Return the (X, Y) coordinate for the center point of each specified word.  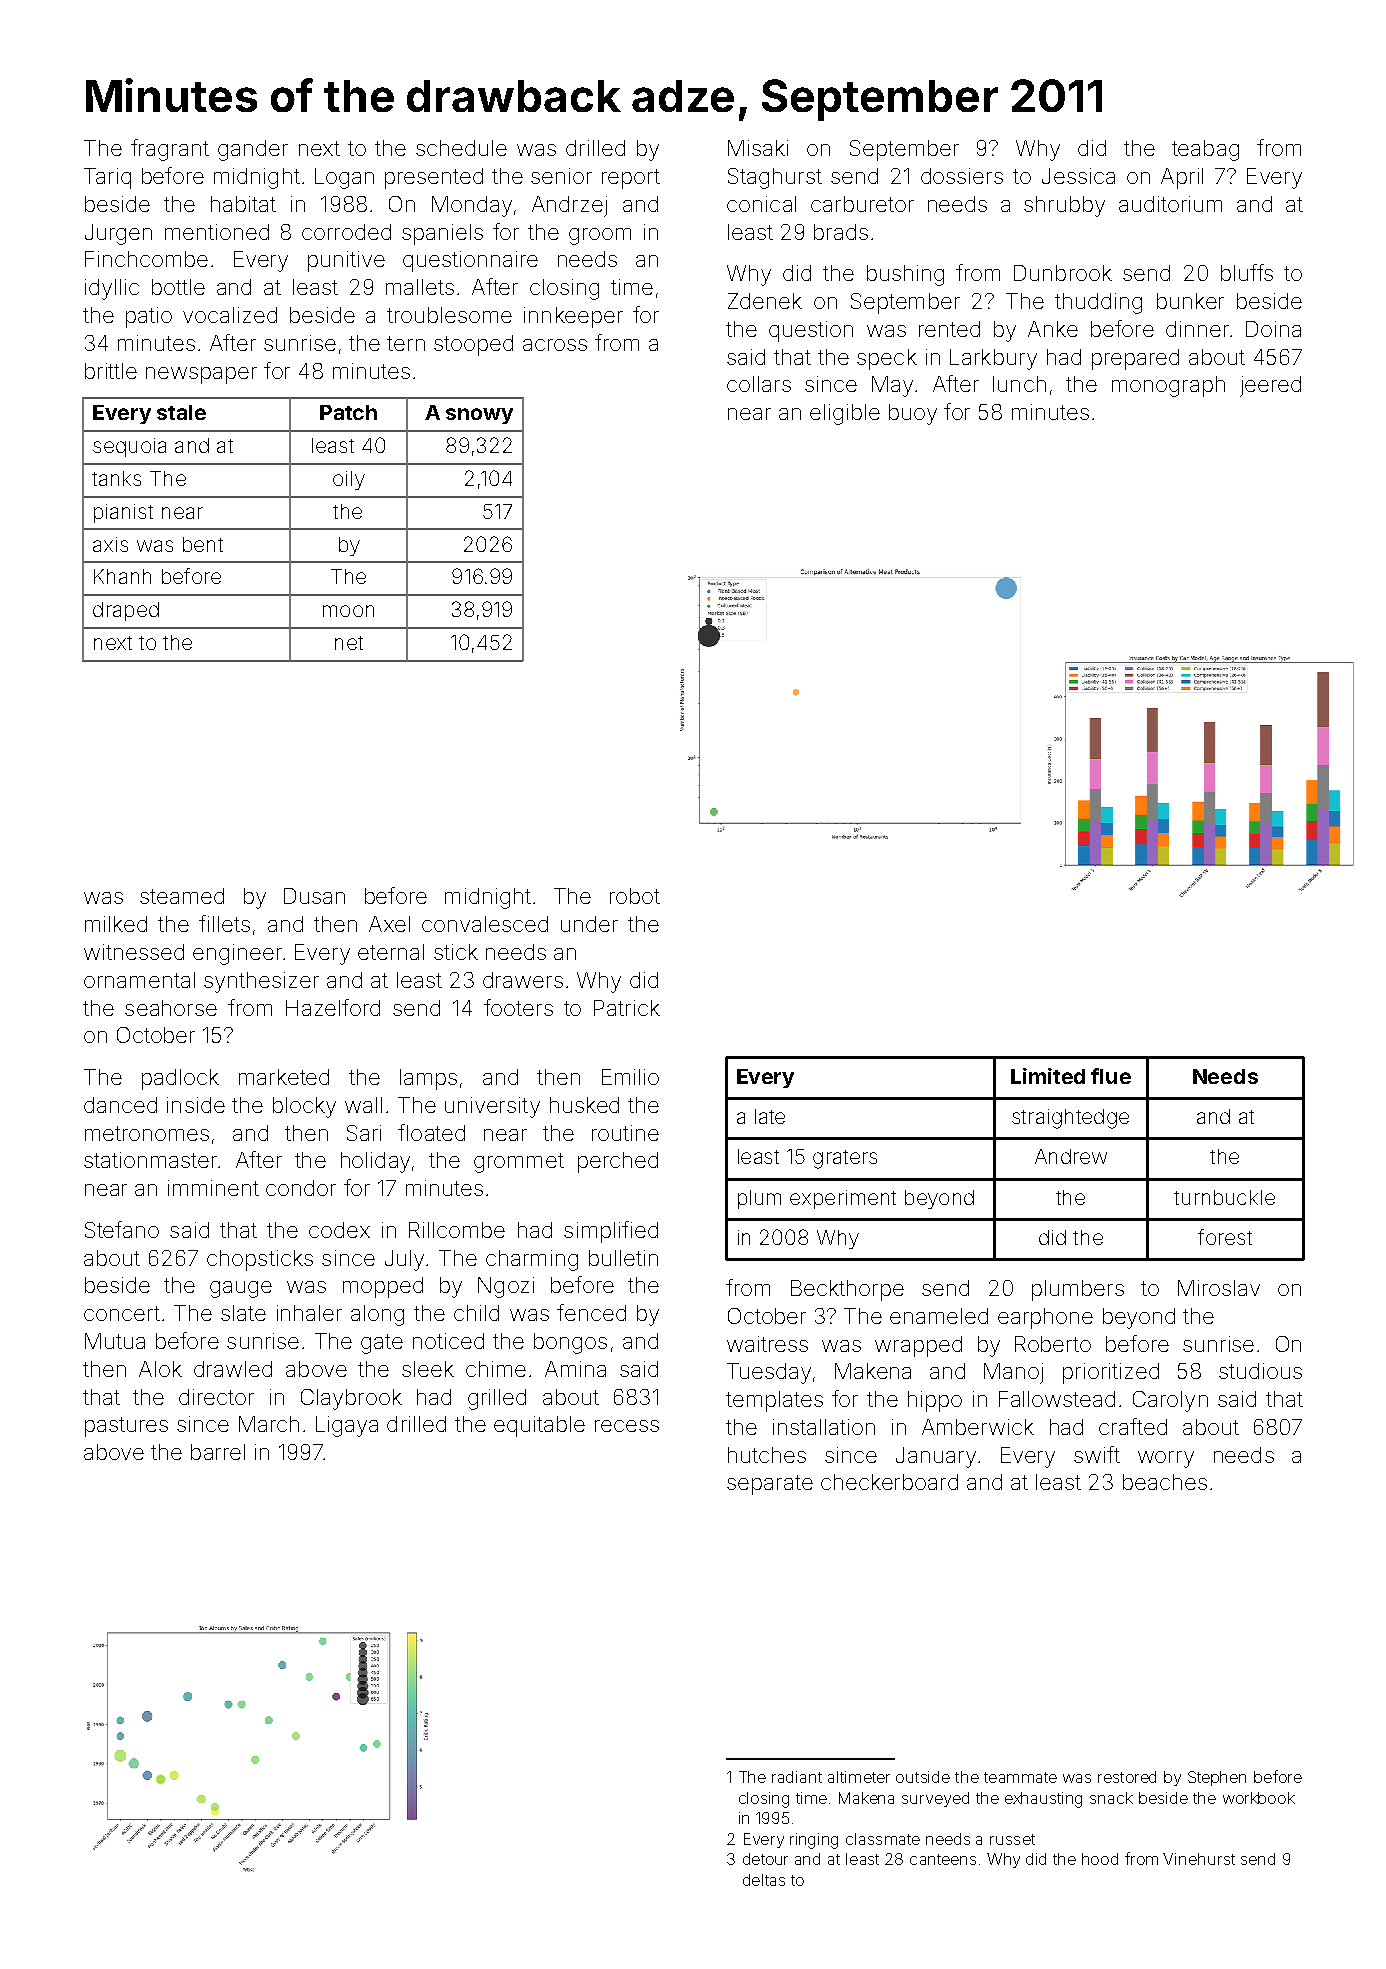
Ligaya (347, 1426)
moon (348, 611)
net (349, 643)
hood (1100, 1859)
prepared (1135, 359)
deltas (764, 1880)
